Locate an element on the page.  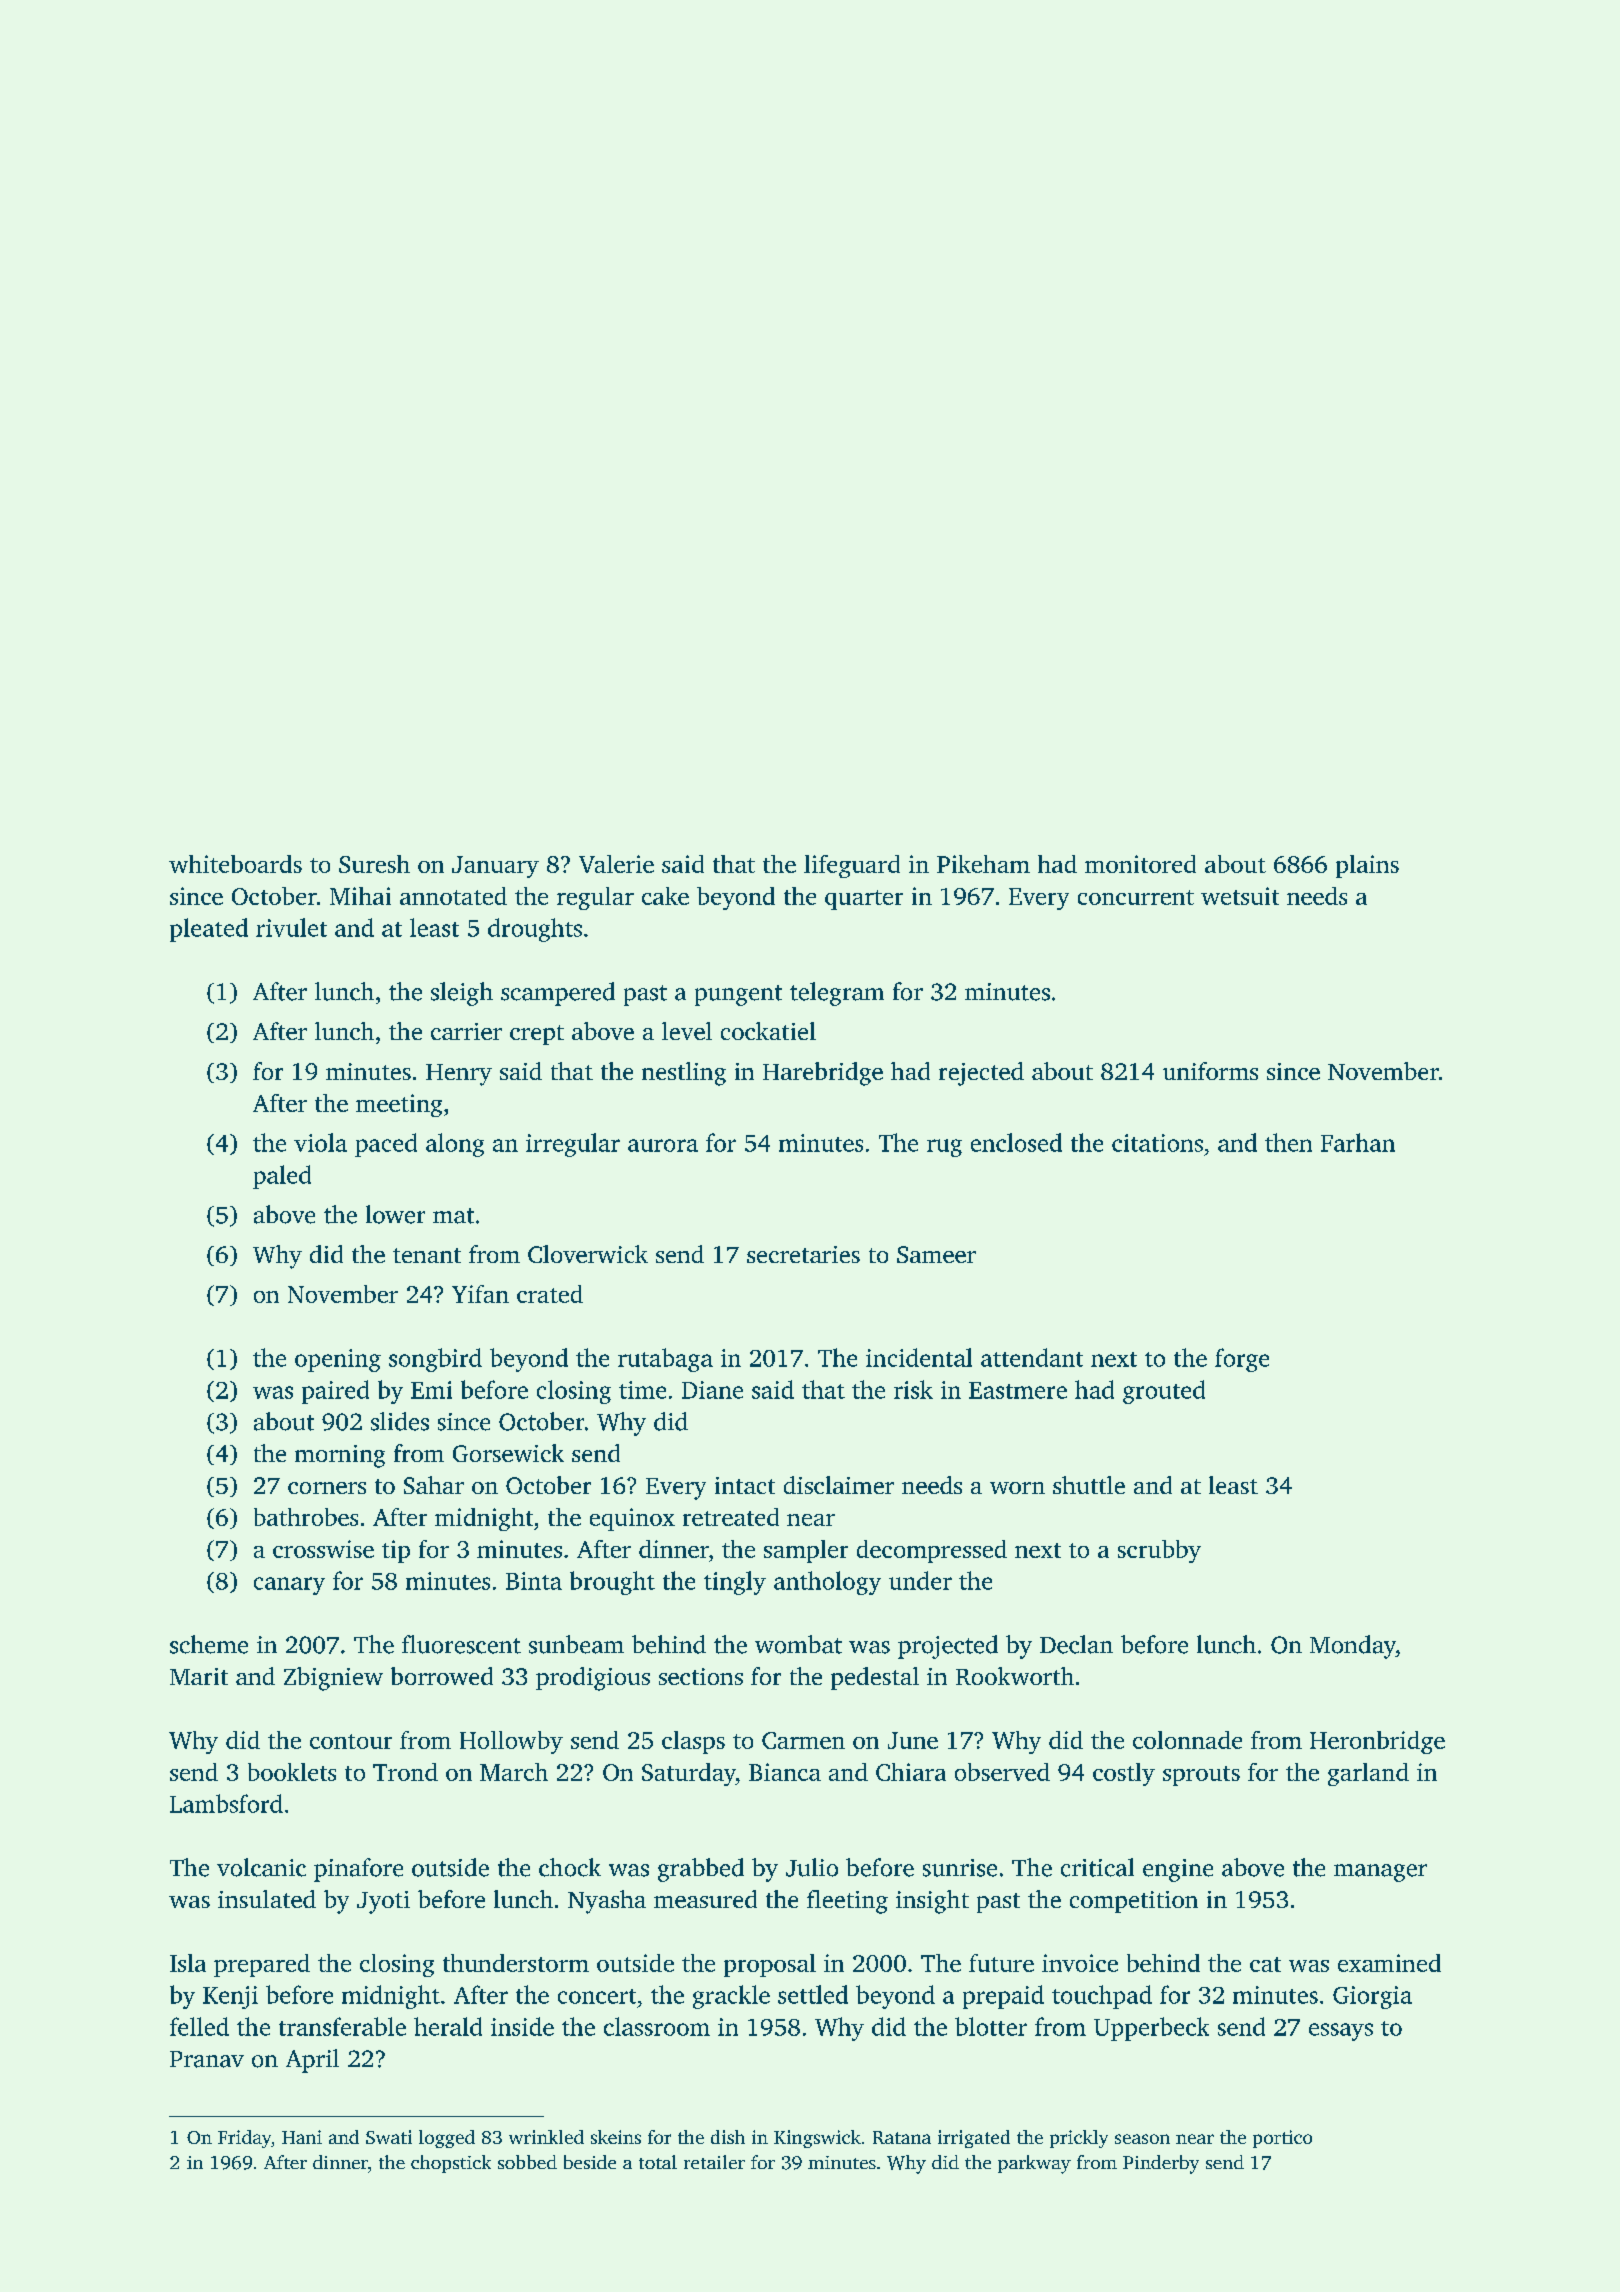
disclaimer is located at coordinates (839, 1485).
